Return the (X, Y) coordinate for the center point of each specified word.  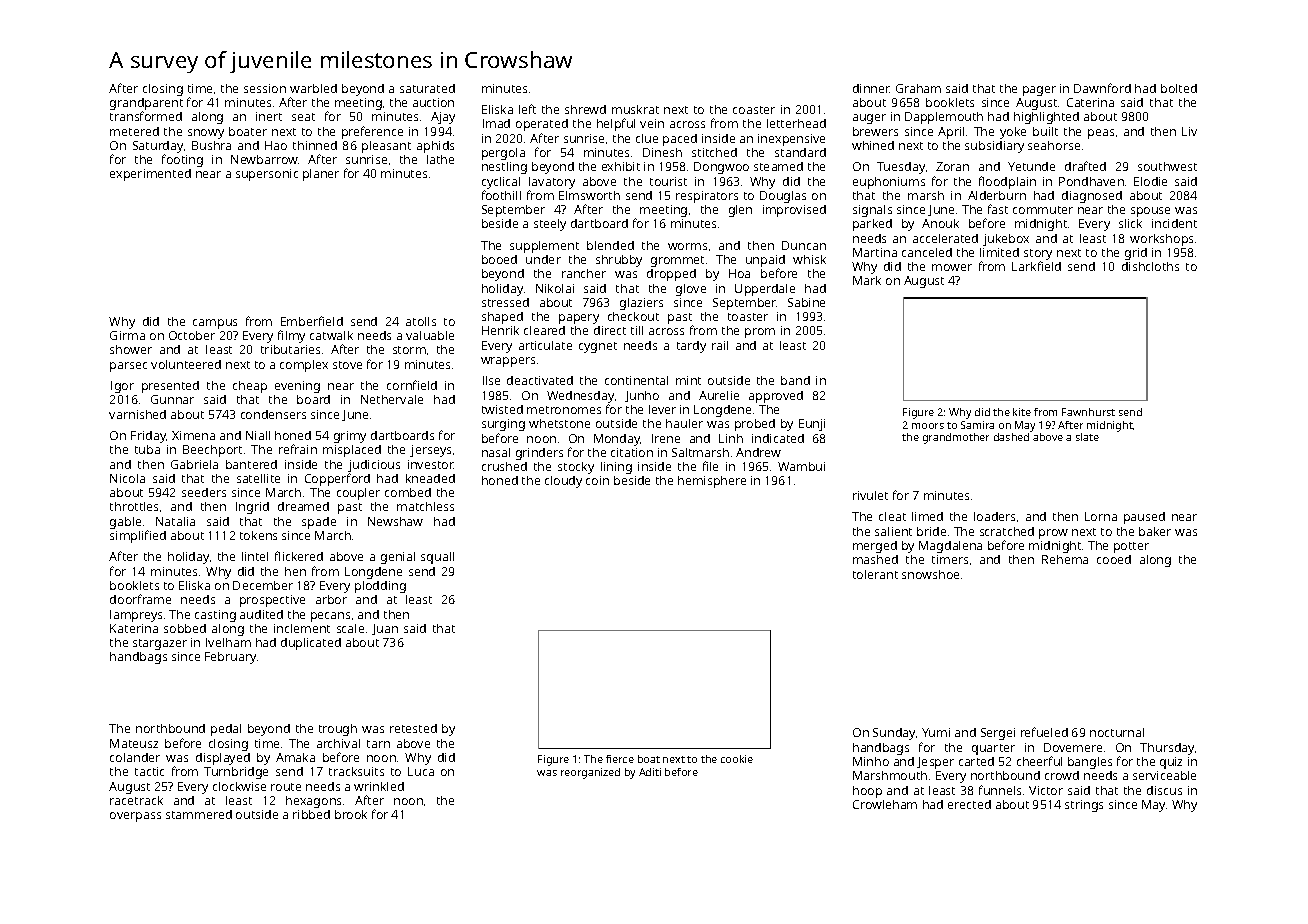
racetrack (136, 800)
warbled (313, 88)
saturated (427, 88)
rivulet (870, 495)
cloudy (563, 482)
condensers (273, 414)
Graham (918, 88)
